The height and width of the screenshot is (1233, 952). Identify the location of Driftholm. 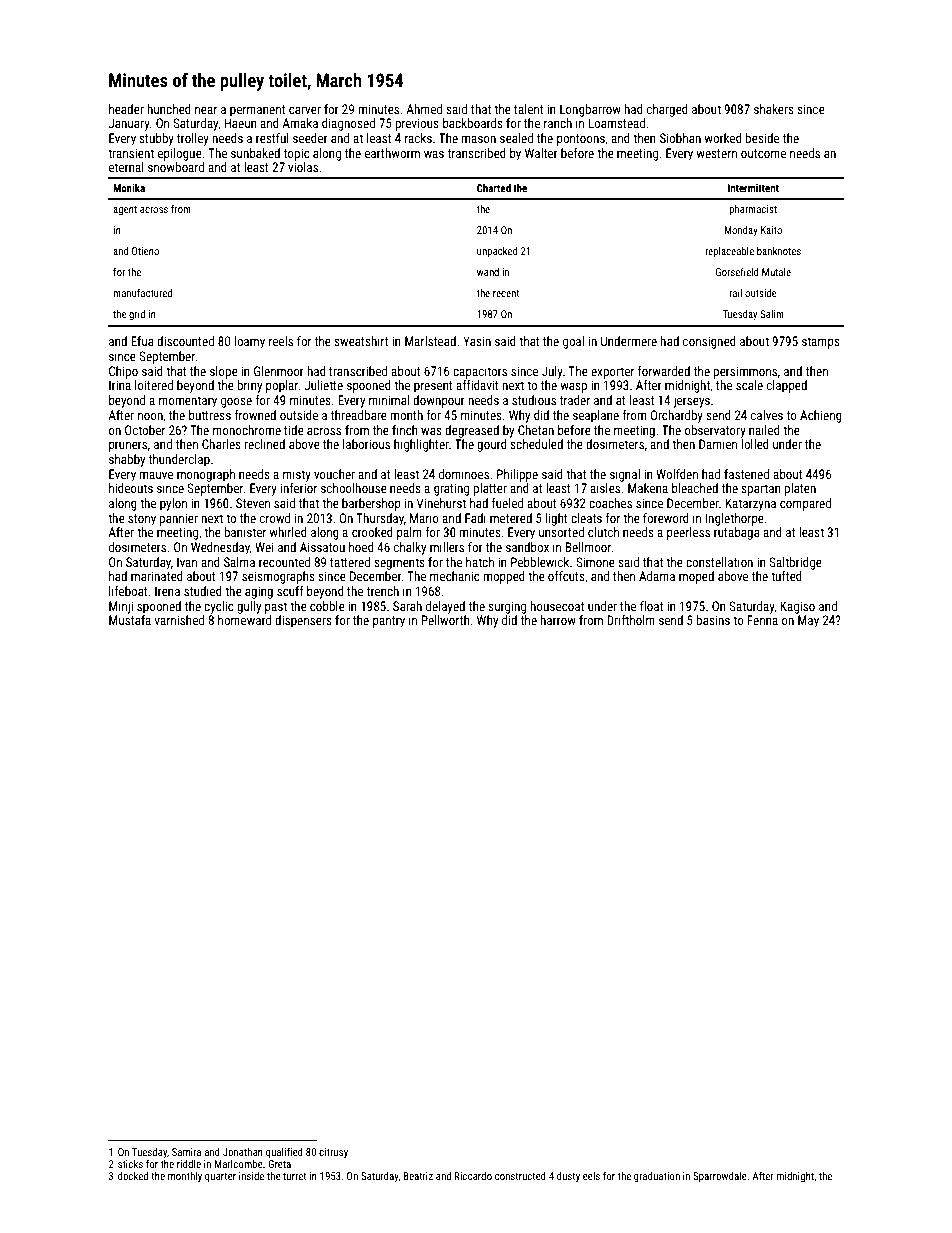
(631, 620).
